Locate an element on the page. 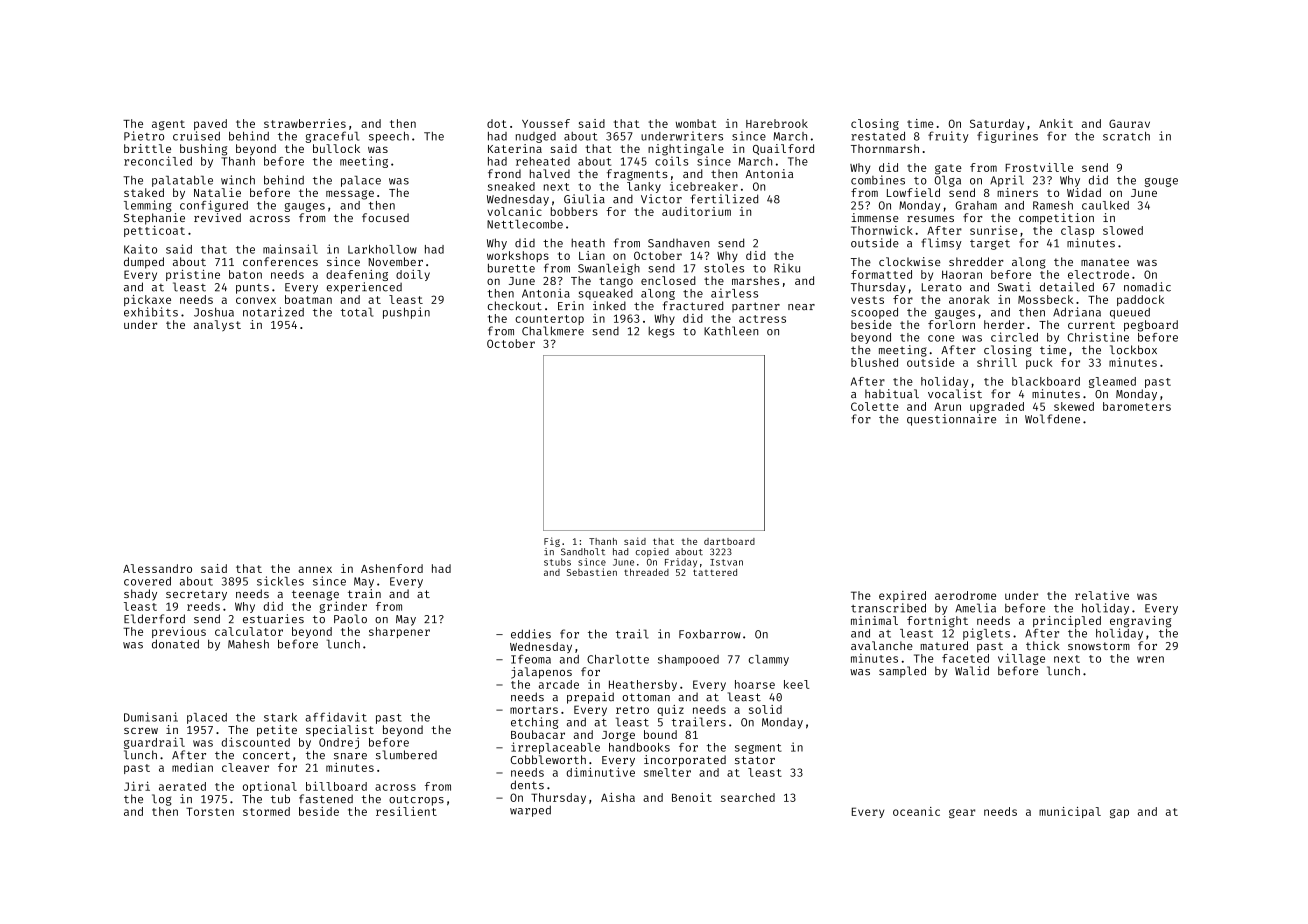  smelter is located at coordinates (667, 772).
